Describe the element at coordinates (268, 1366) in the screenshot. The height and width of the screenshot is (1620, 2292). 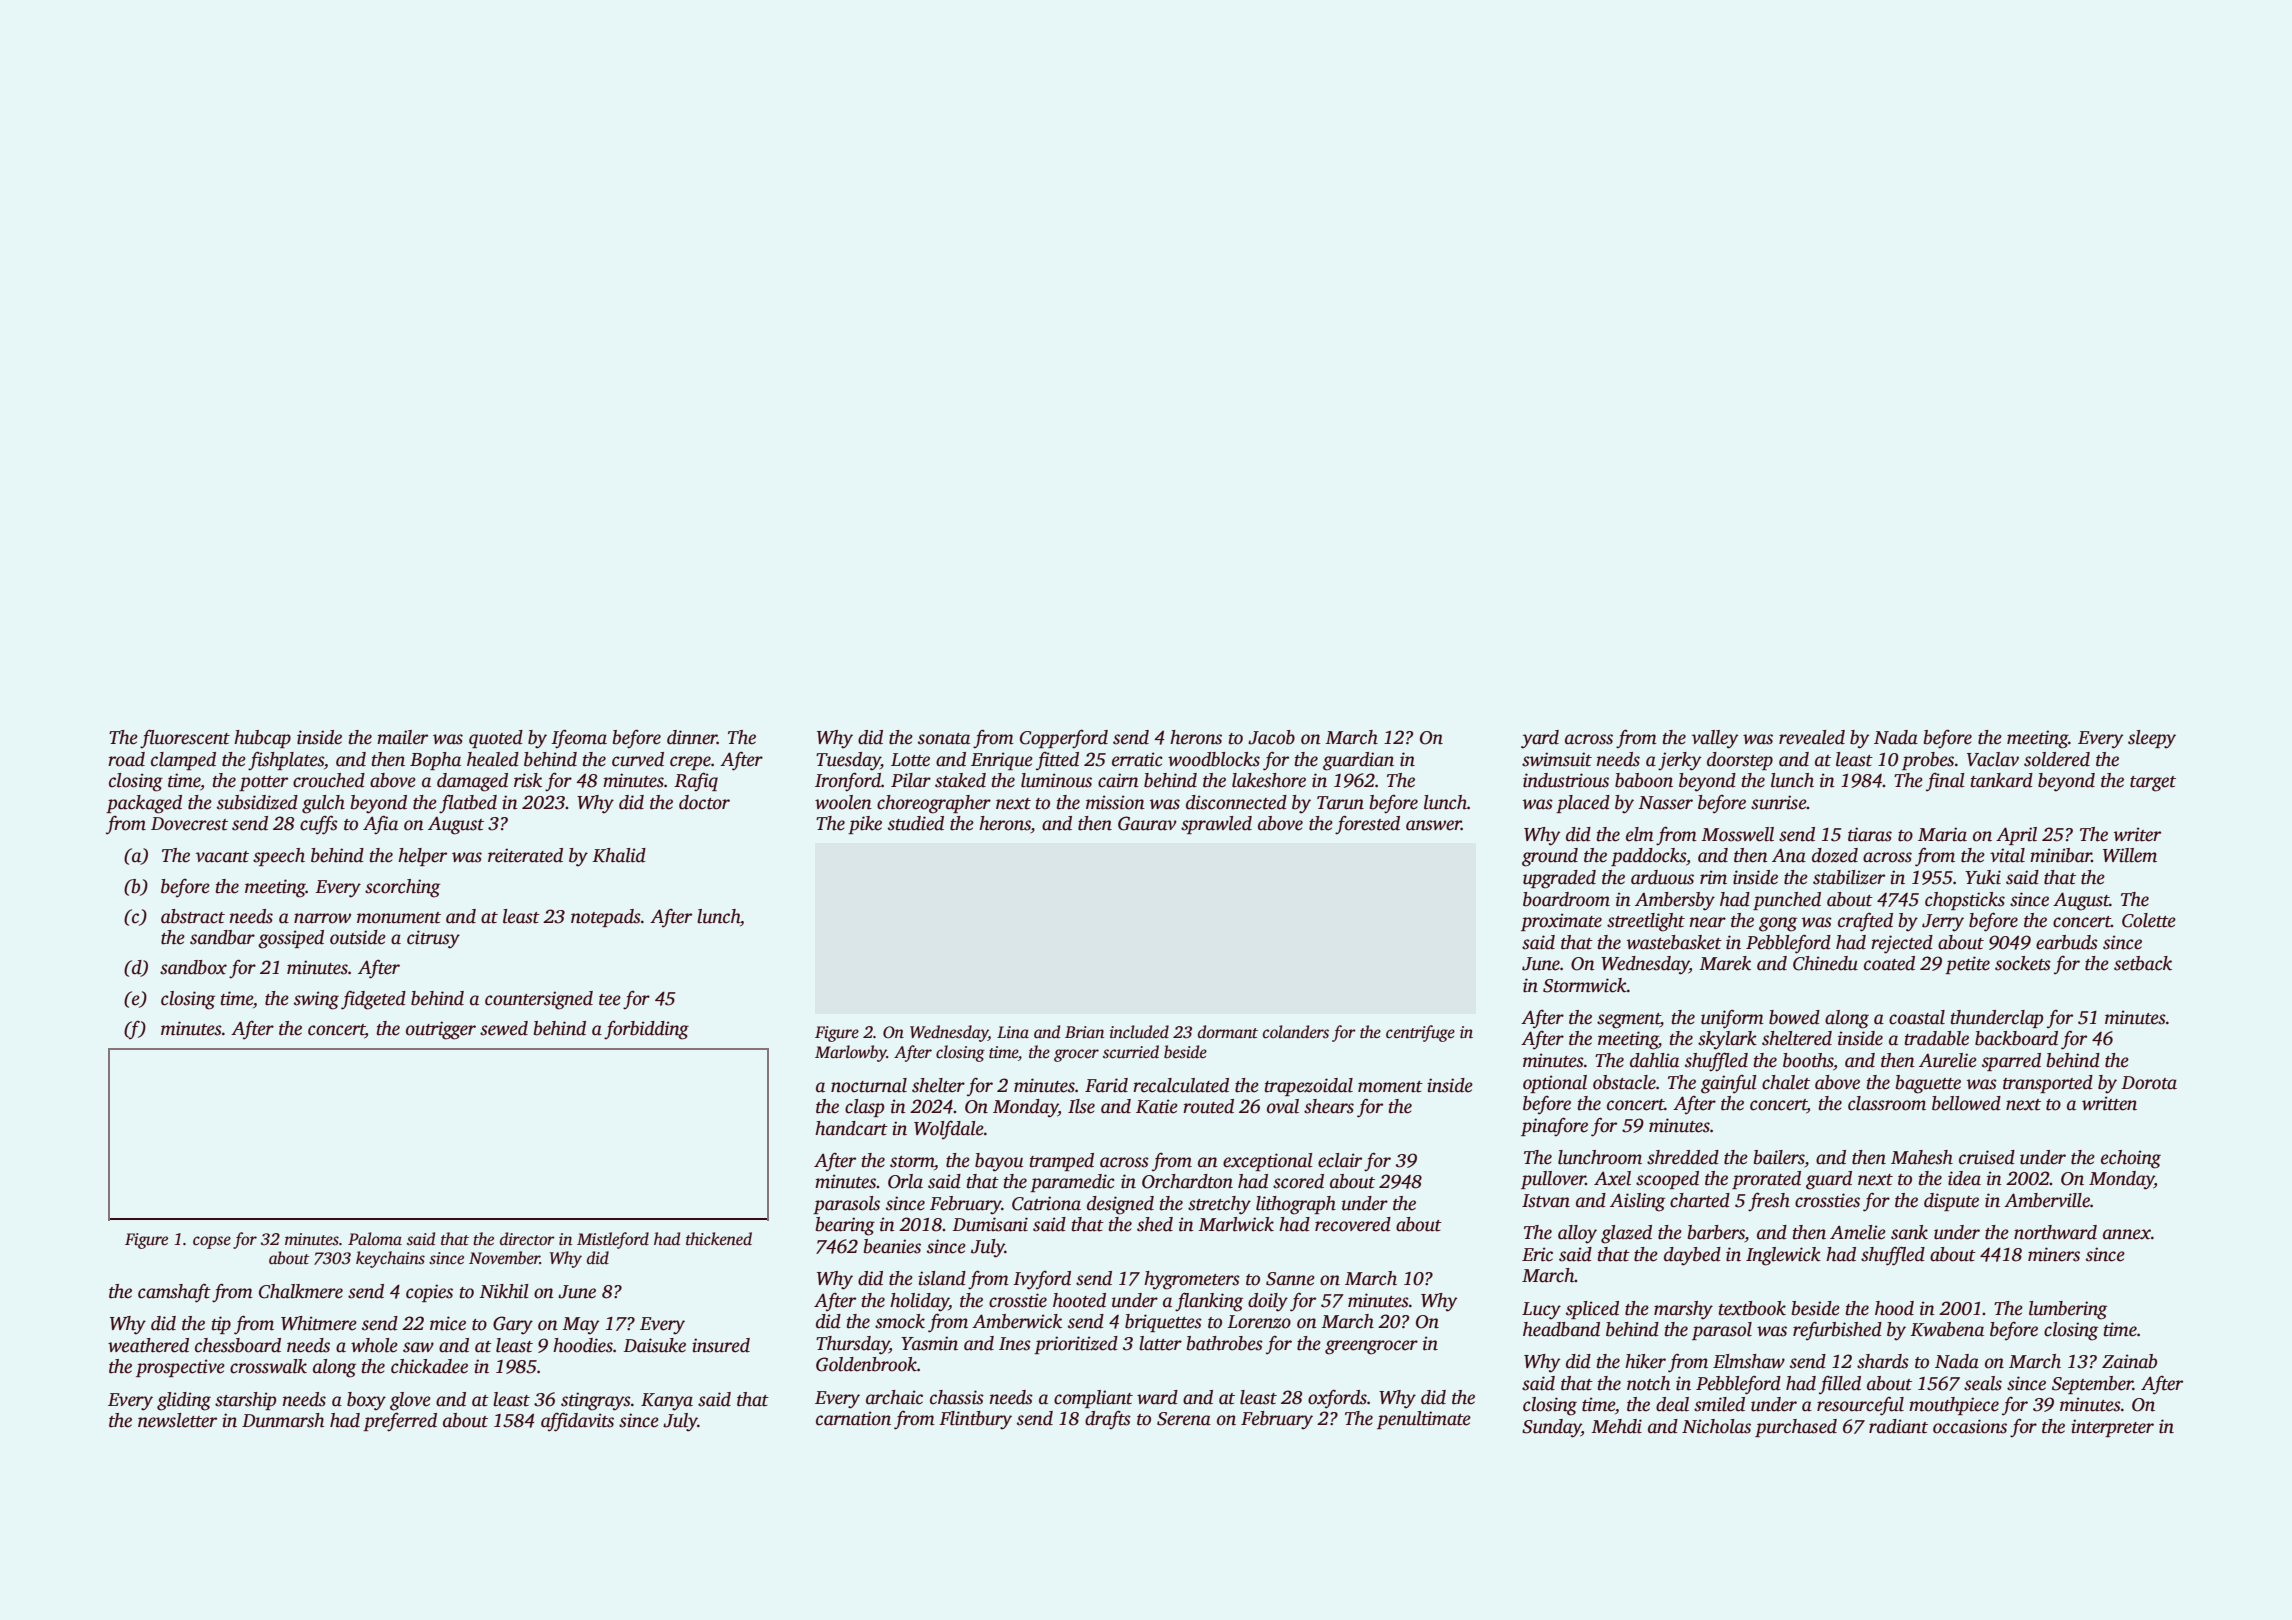
I see `crosswalk` at that location.
